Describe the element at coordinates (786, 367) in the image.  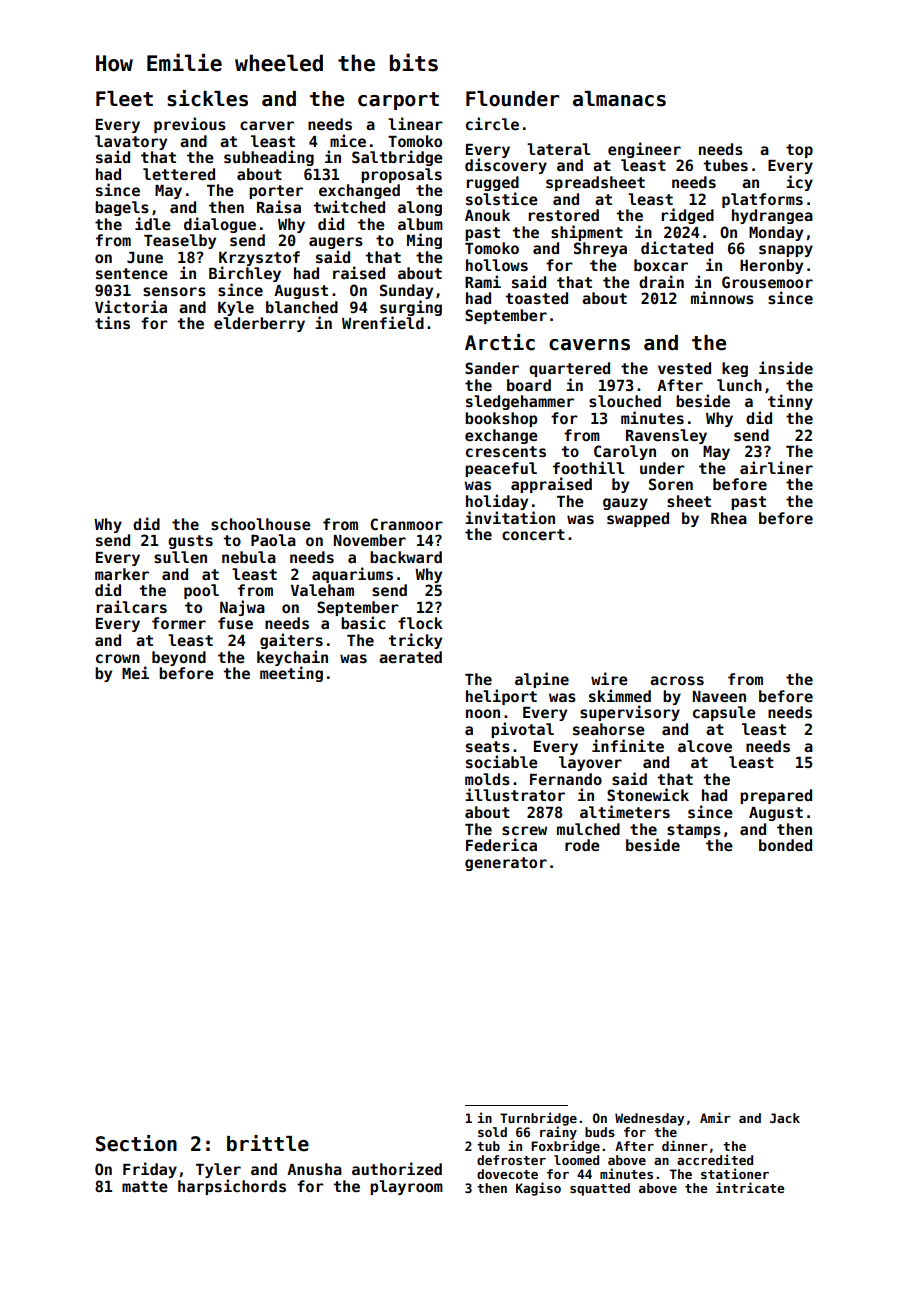
I see `inside` at that location.
